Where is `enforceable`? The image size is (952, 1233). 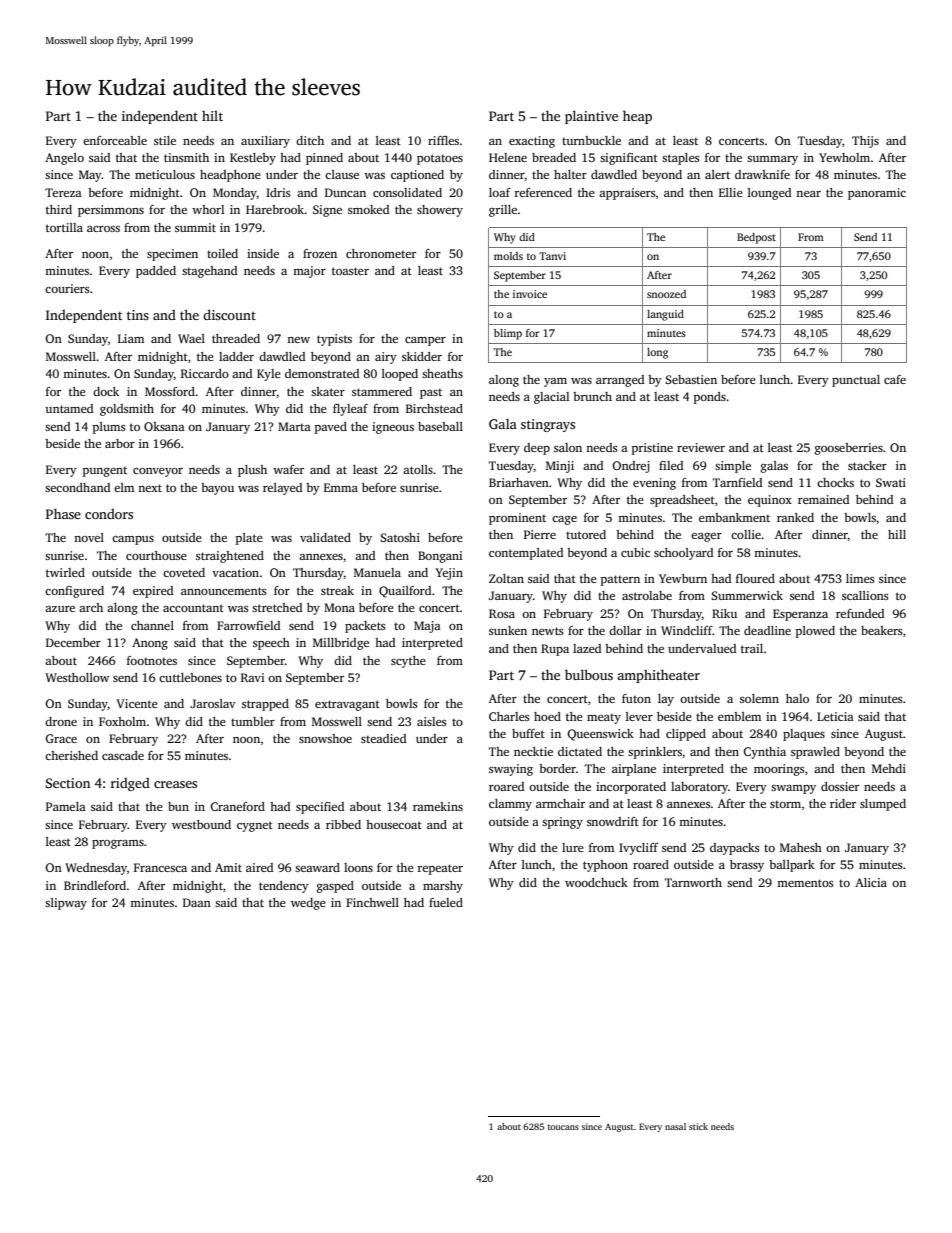
enforceable is located at coordinates (115, 140).
